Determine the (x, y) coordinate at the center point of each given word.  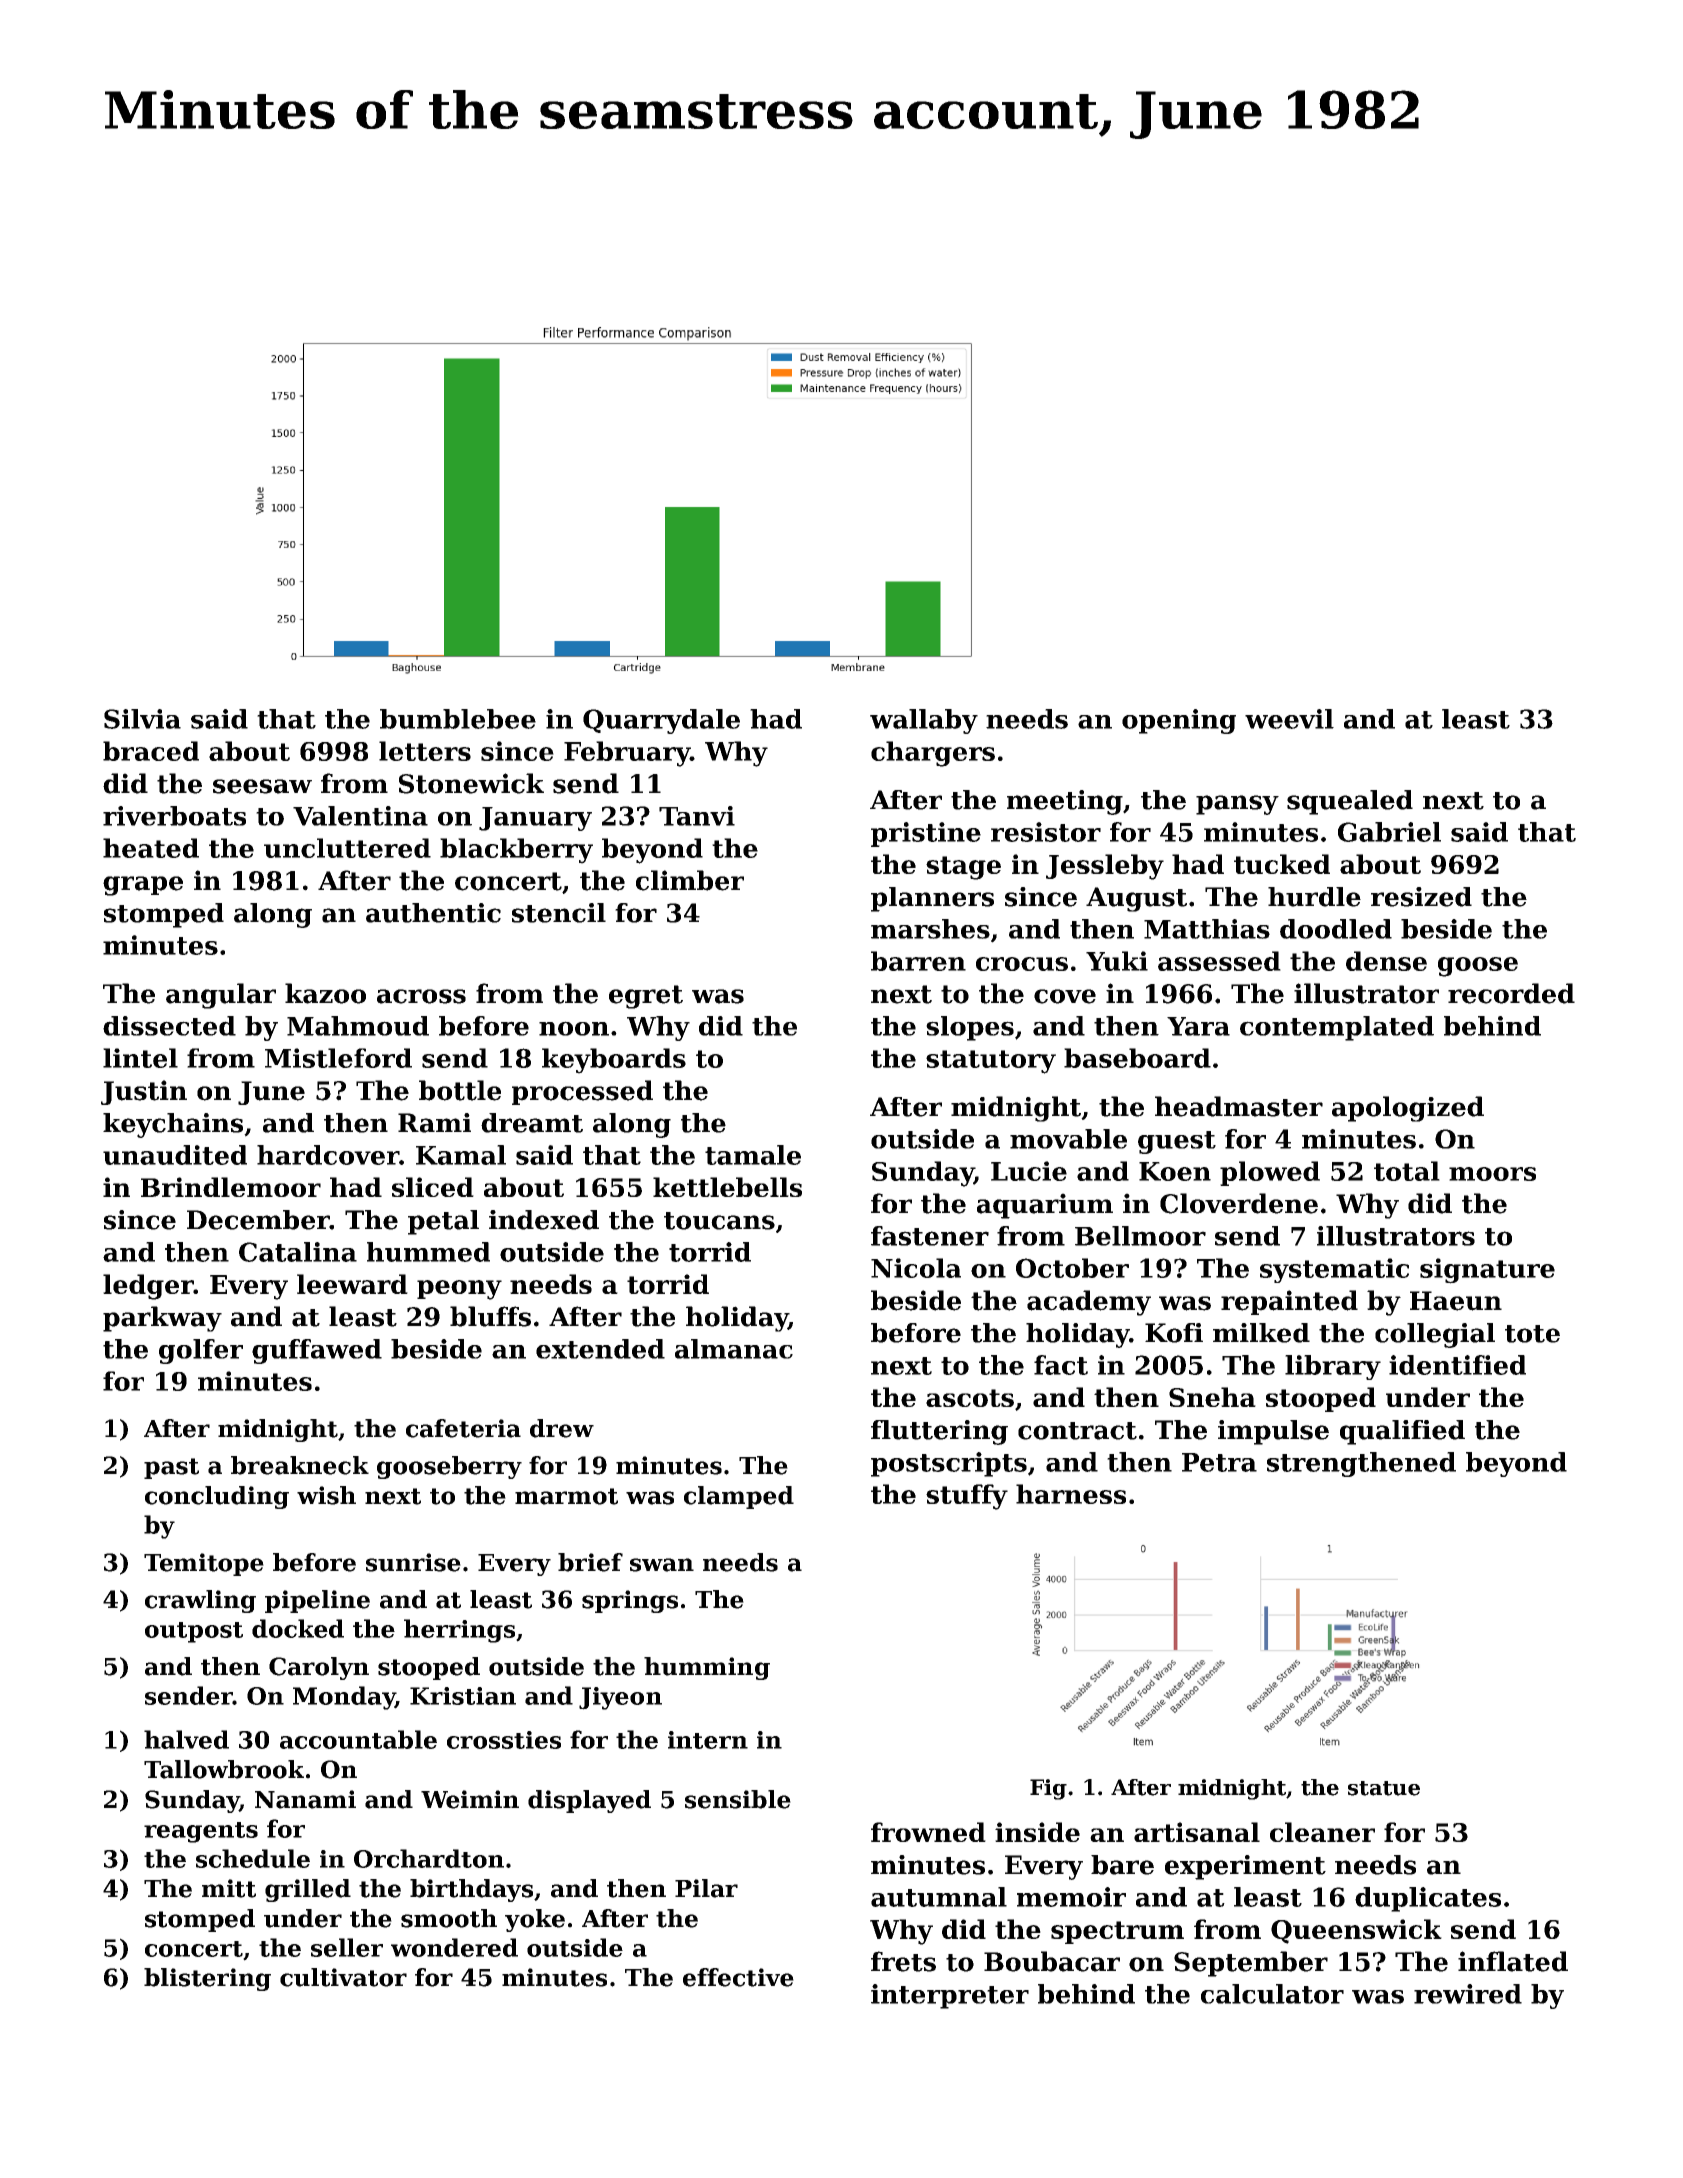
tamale (753, 1155)
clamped (739, 1497)
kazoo (325, 993)
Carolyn (319, 1668)
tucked (1282, 864)
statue (1384, 1788)
